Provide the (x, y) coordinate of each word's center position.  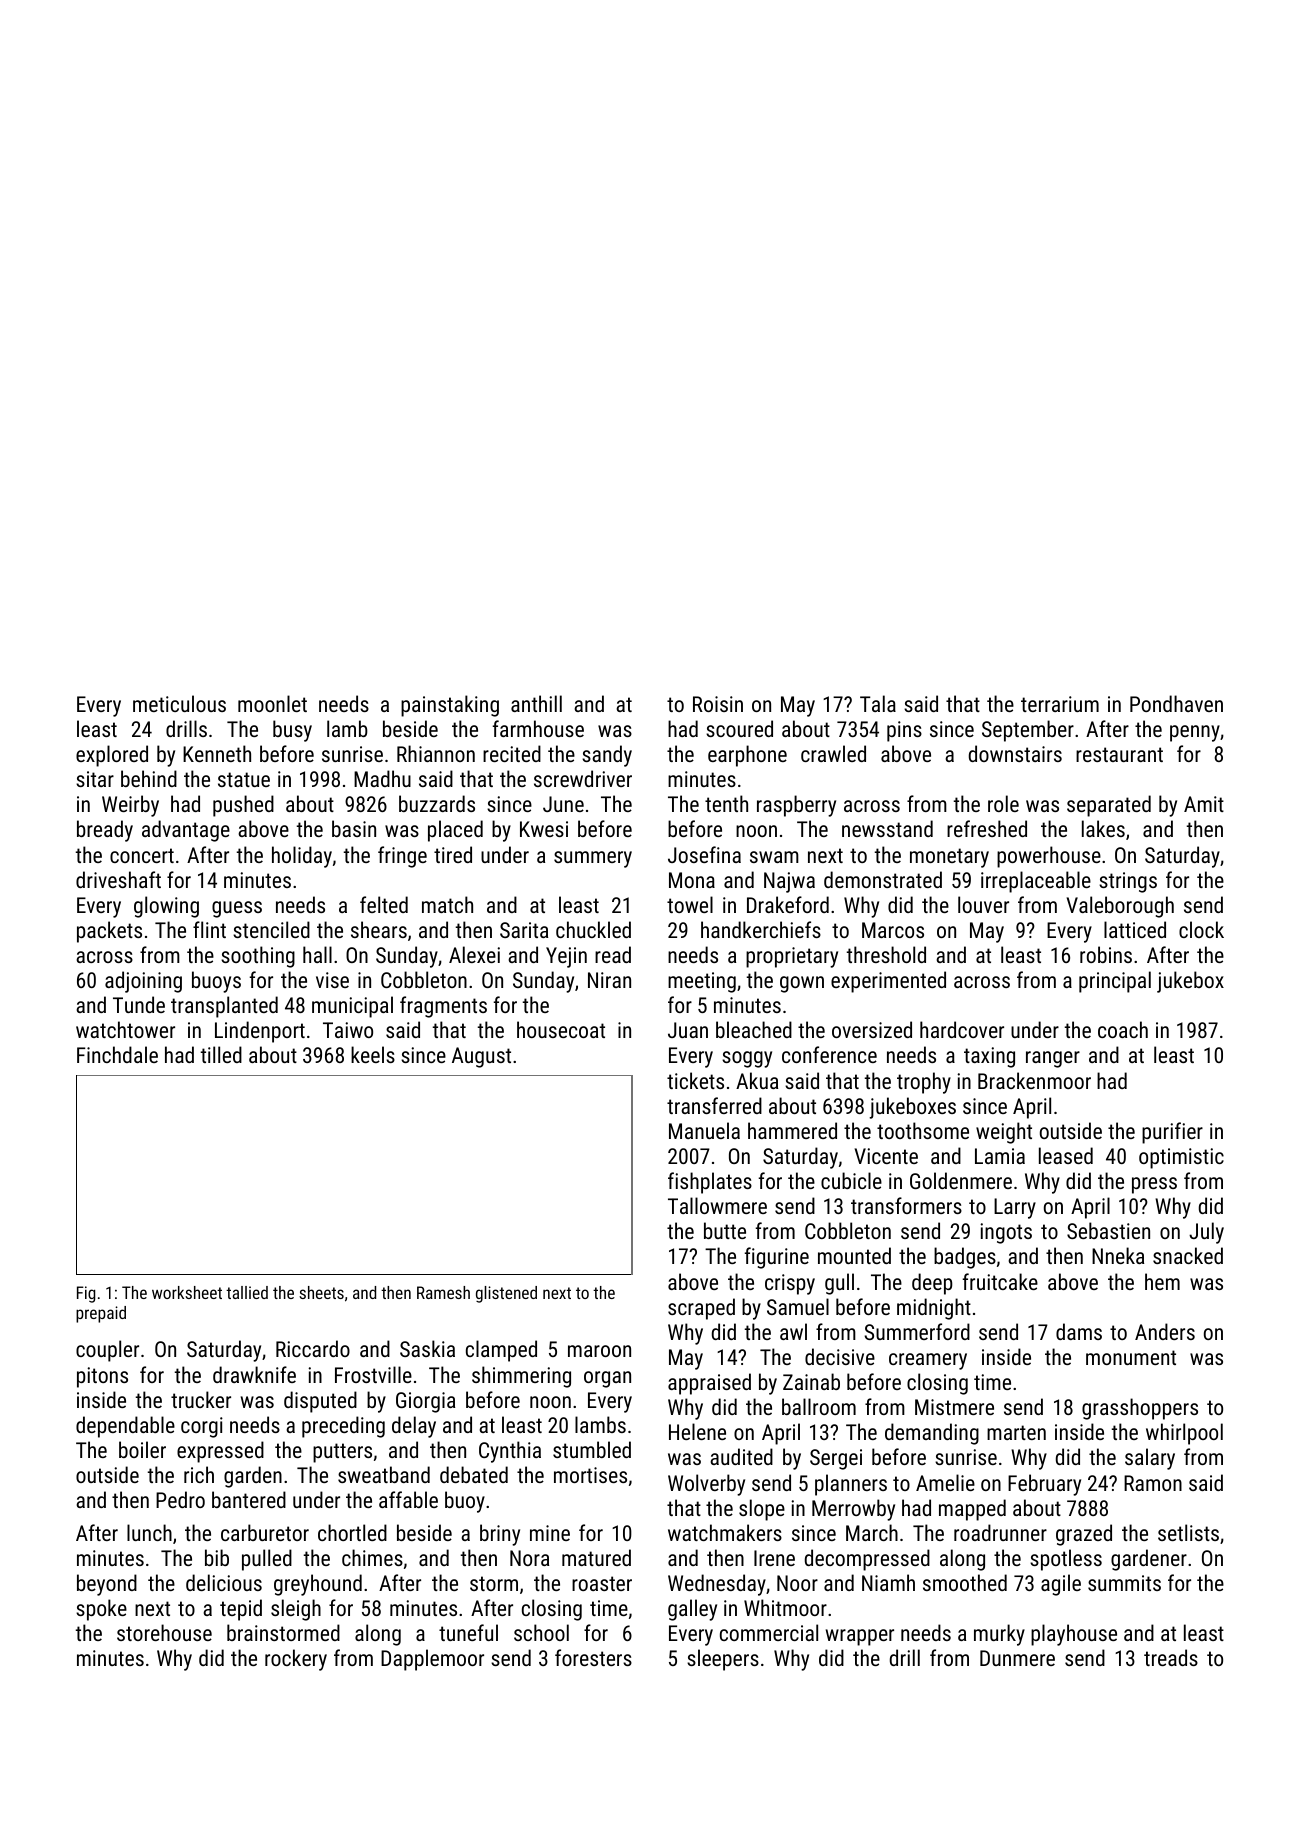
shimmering (521, 1377)
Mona (692, 880)
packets (109, 932)
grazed (1084, 1535)
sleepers (723, 1660)
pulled (267, 1560)
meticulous (179, 703)
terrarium (1060, 704)
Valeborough (1120, 907)
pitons (102, 1377)
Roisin (718, 704)
